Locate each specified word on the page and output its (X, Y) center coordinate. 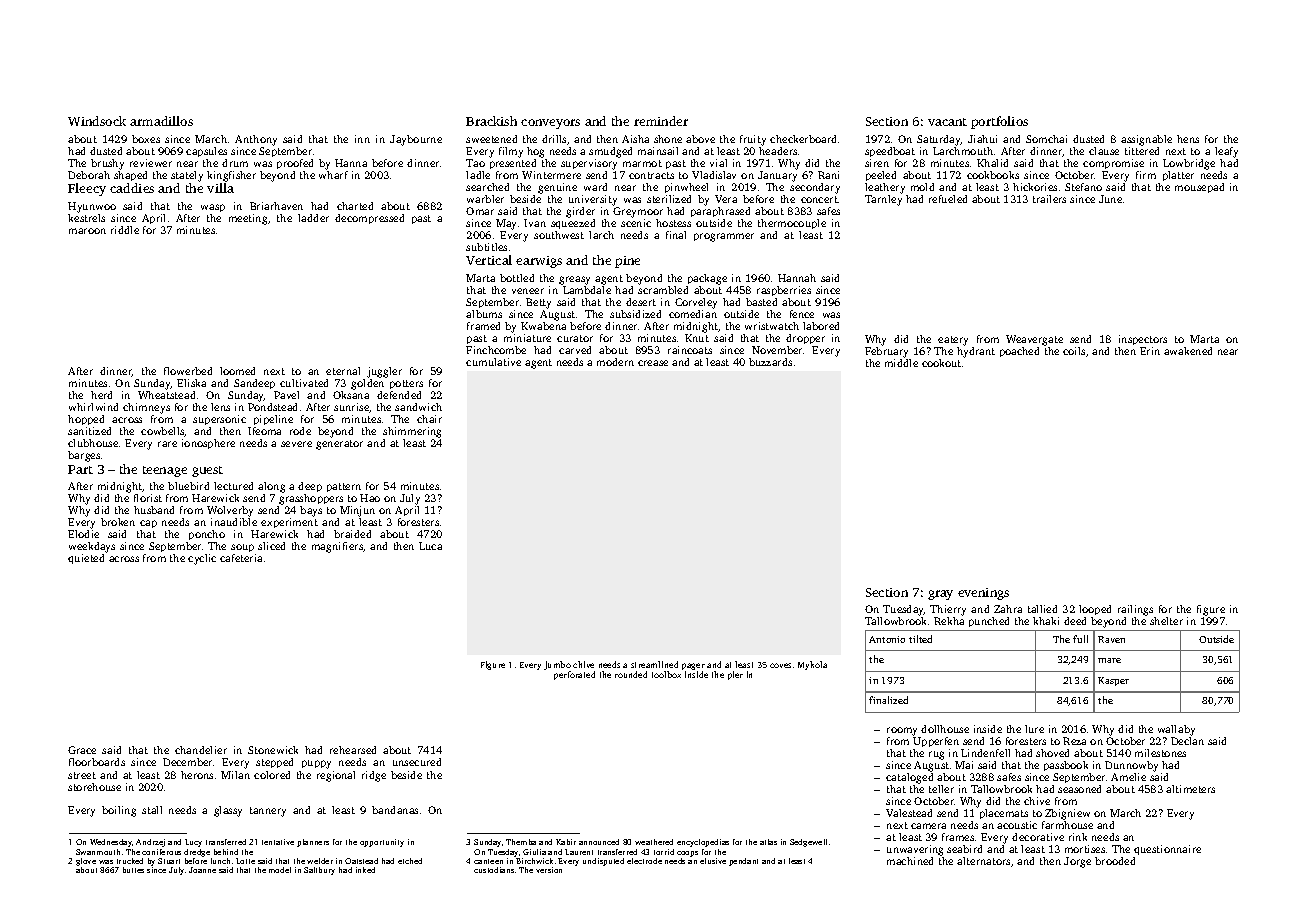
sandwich (418, 407)
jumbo (557, 665)
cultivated (304, 383)
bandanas (395, 810)
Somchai (1046, 139)
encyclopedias (703, 843)
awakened (1188, 351)
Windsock (97, 121)
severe (296, 444)
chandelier (201, 750)
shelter (1166, 621)
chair (429, 419)
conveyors (550, 124)
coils (1074, 351)
